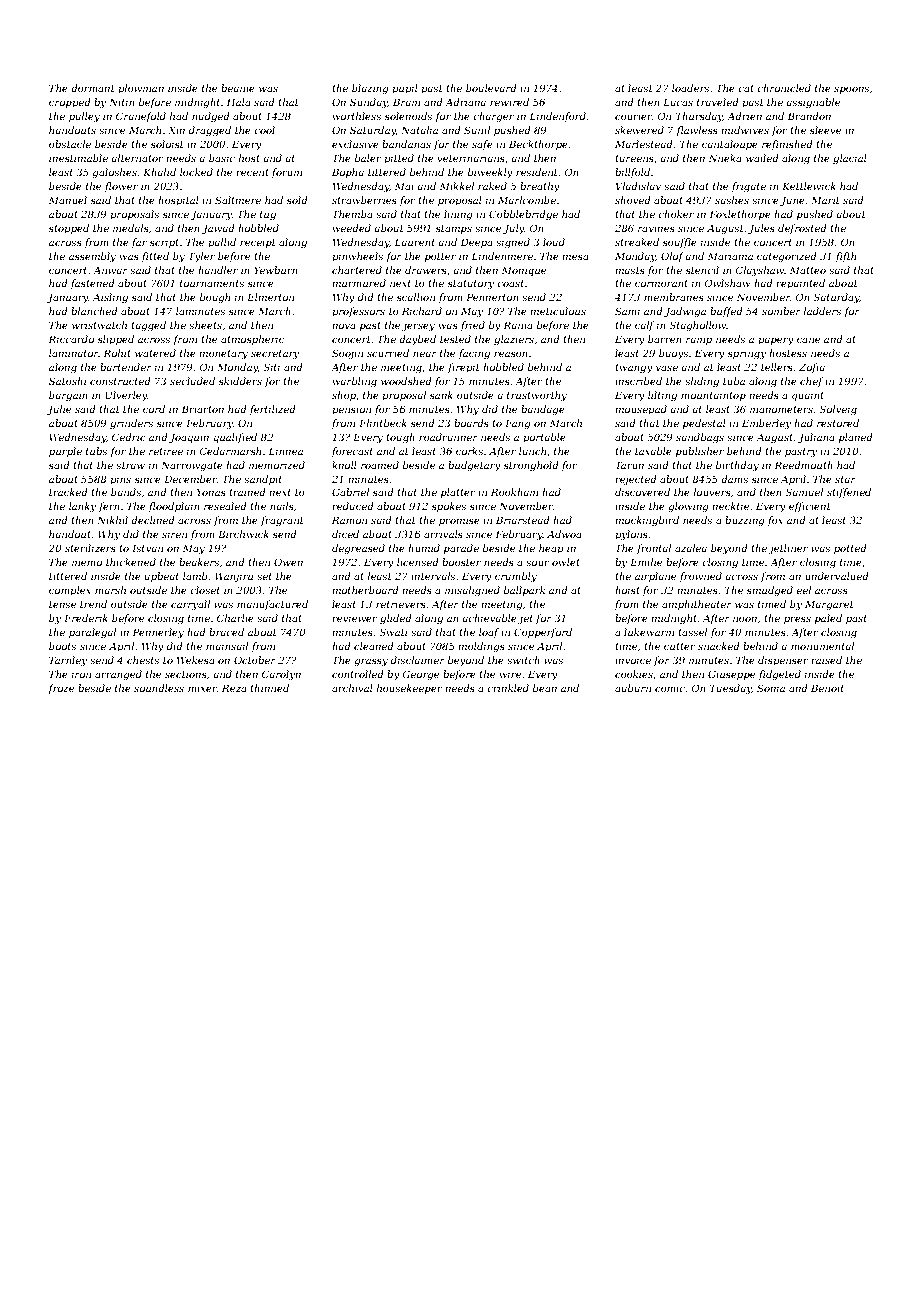 Image resolution: width=924 pixels, height=1308 pixels. Describe the element at coordinates (410, 689) in the page. I see `housekeeper` at that location.
